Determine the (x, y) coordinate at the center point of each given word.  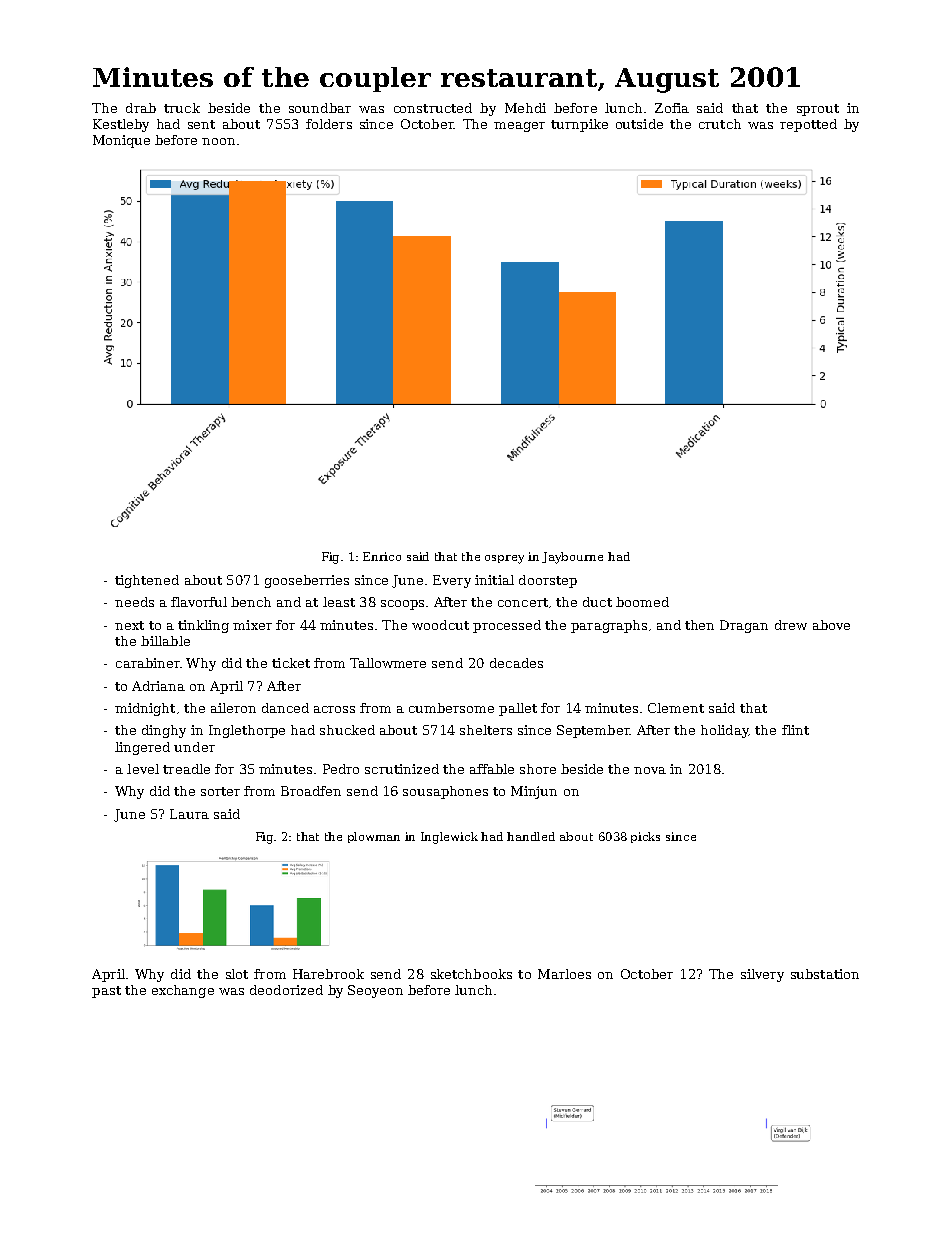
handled (531, 836)
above (831, 625)
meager (519, 127)
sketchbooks (471, 974)
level (143, 769)
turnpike (579, 125)
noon (218, 141)
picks (645, 837)
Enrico (382, 556)
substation (825, 974)
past (106, 992)
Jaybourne (572, 558)
